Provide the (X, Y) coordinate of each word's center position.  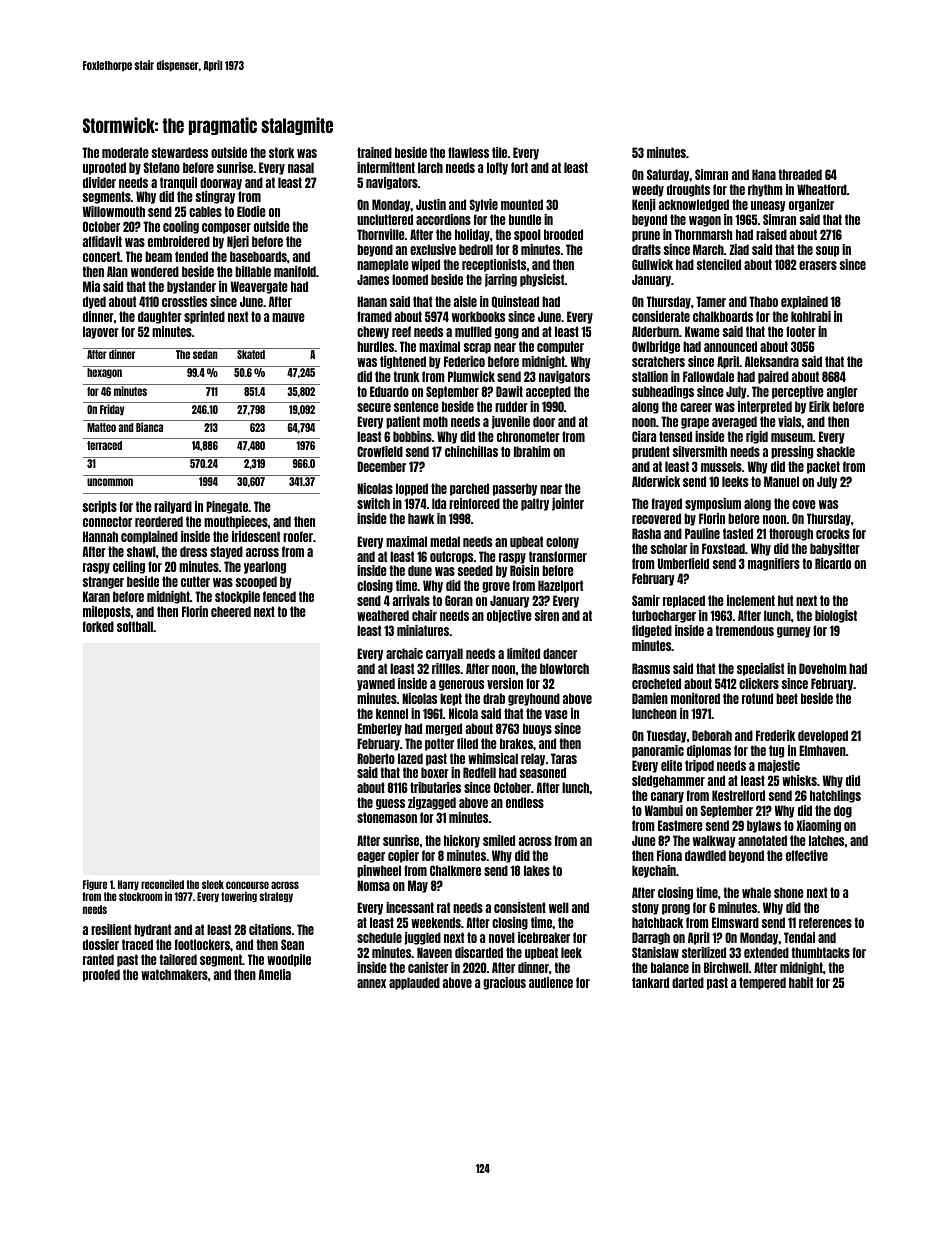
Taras (564, 758)
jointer (568, 504)
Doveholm (823, 668)
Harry (128, 885)
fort (519, 167)
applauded (414, 983)
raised (771, 234)
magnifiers (774, 564)
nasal (301, 167)
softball (135, 626)
